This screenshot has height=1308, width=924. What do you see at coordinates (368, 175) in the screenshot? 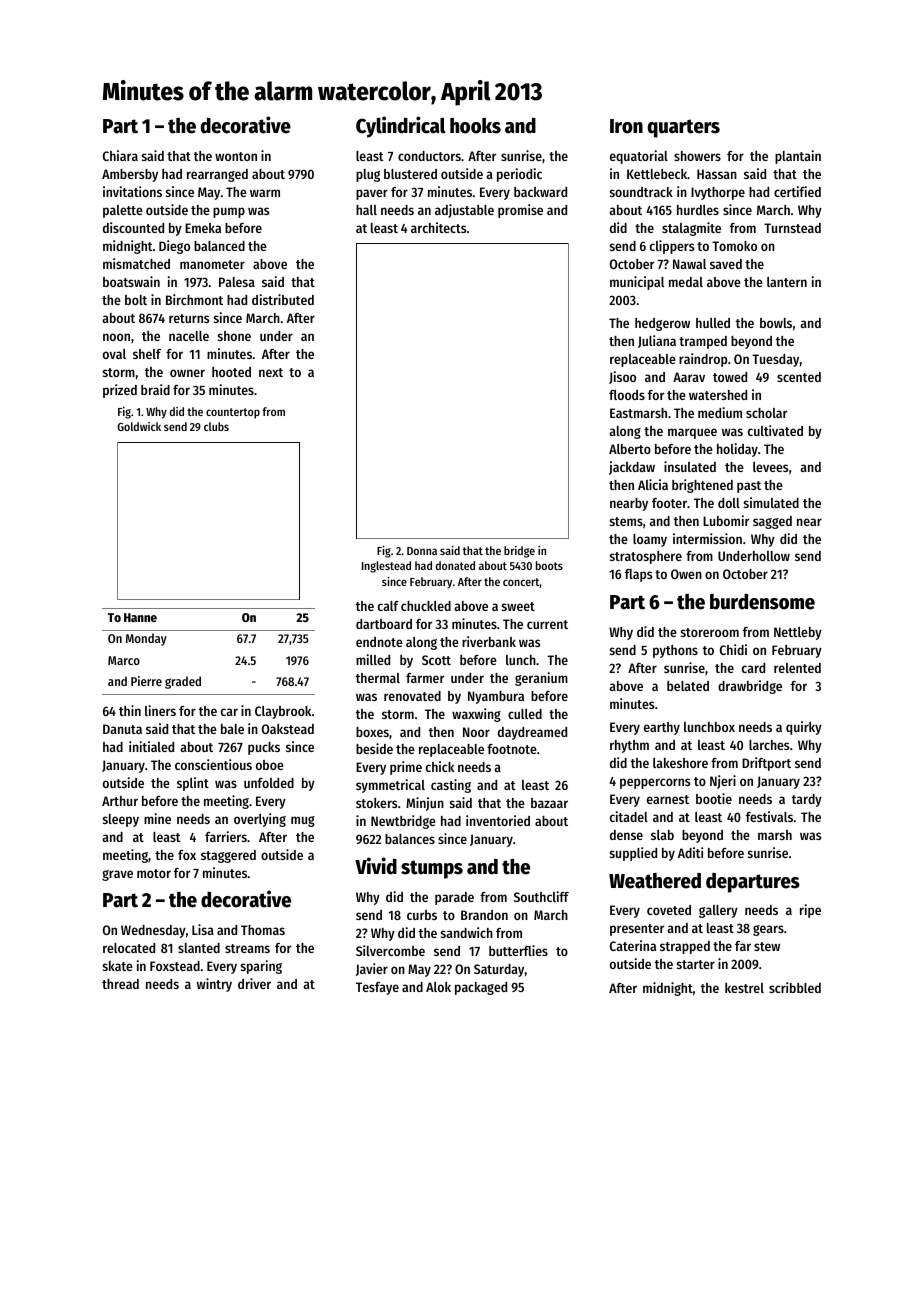
I see `plug` at bounding box center [368, 175].
